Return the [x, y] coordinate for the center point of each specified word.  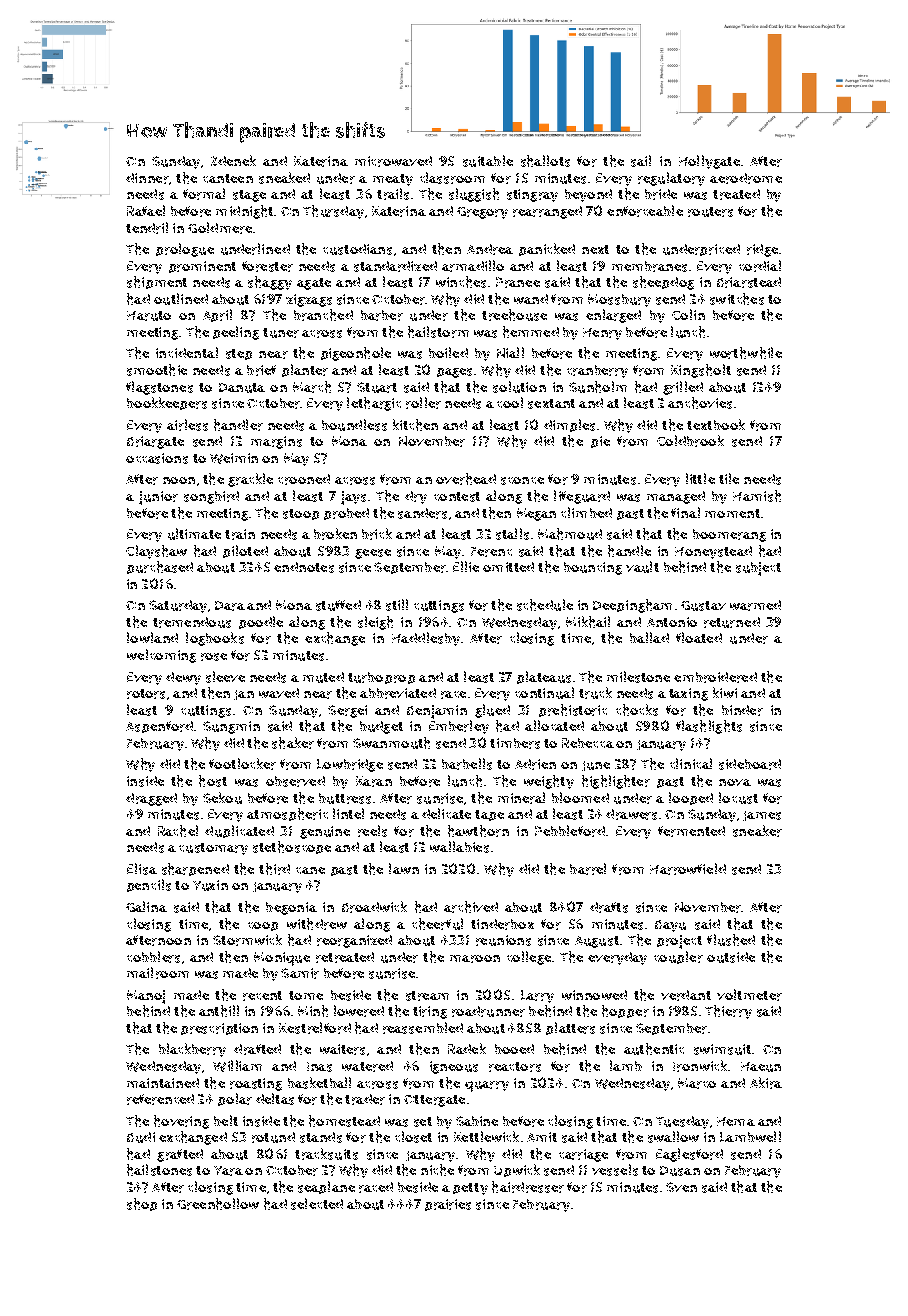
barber [382, 315]
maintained [163, 1083]
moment [732, 513]
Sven [681, 1187]
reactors [515, 1067]
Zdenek [233, 160]
